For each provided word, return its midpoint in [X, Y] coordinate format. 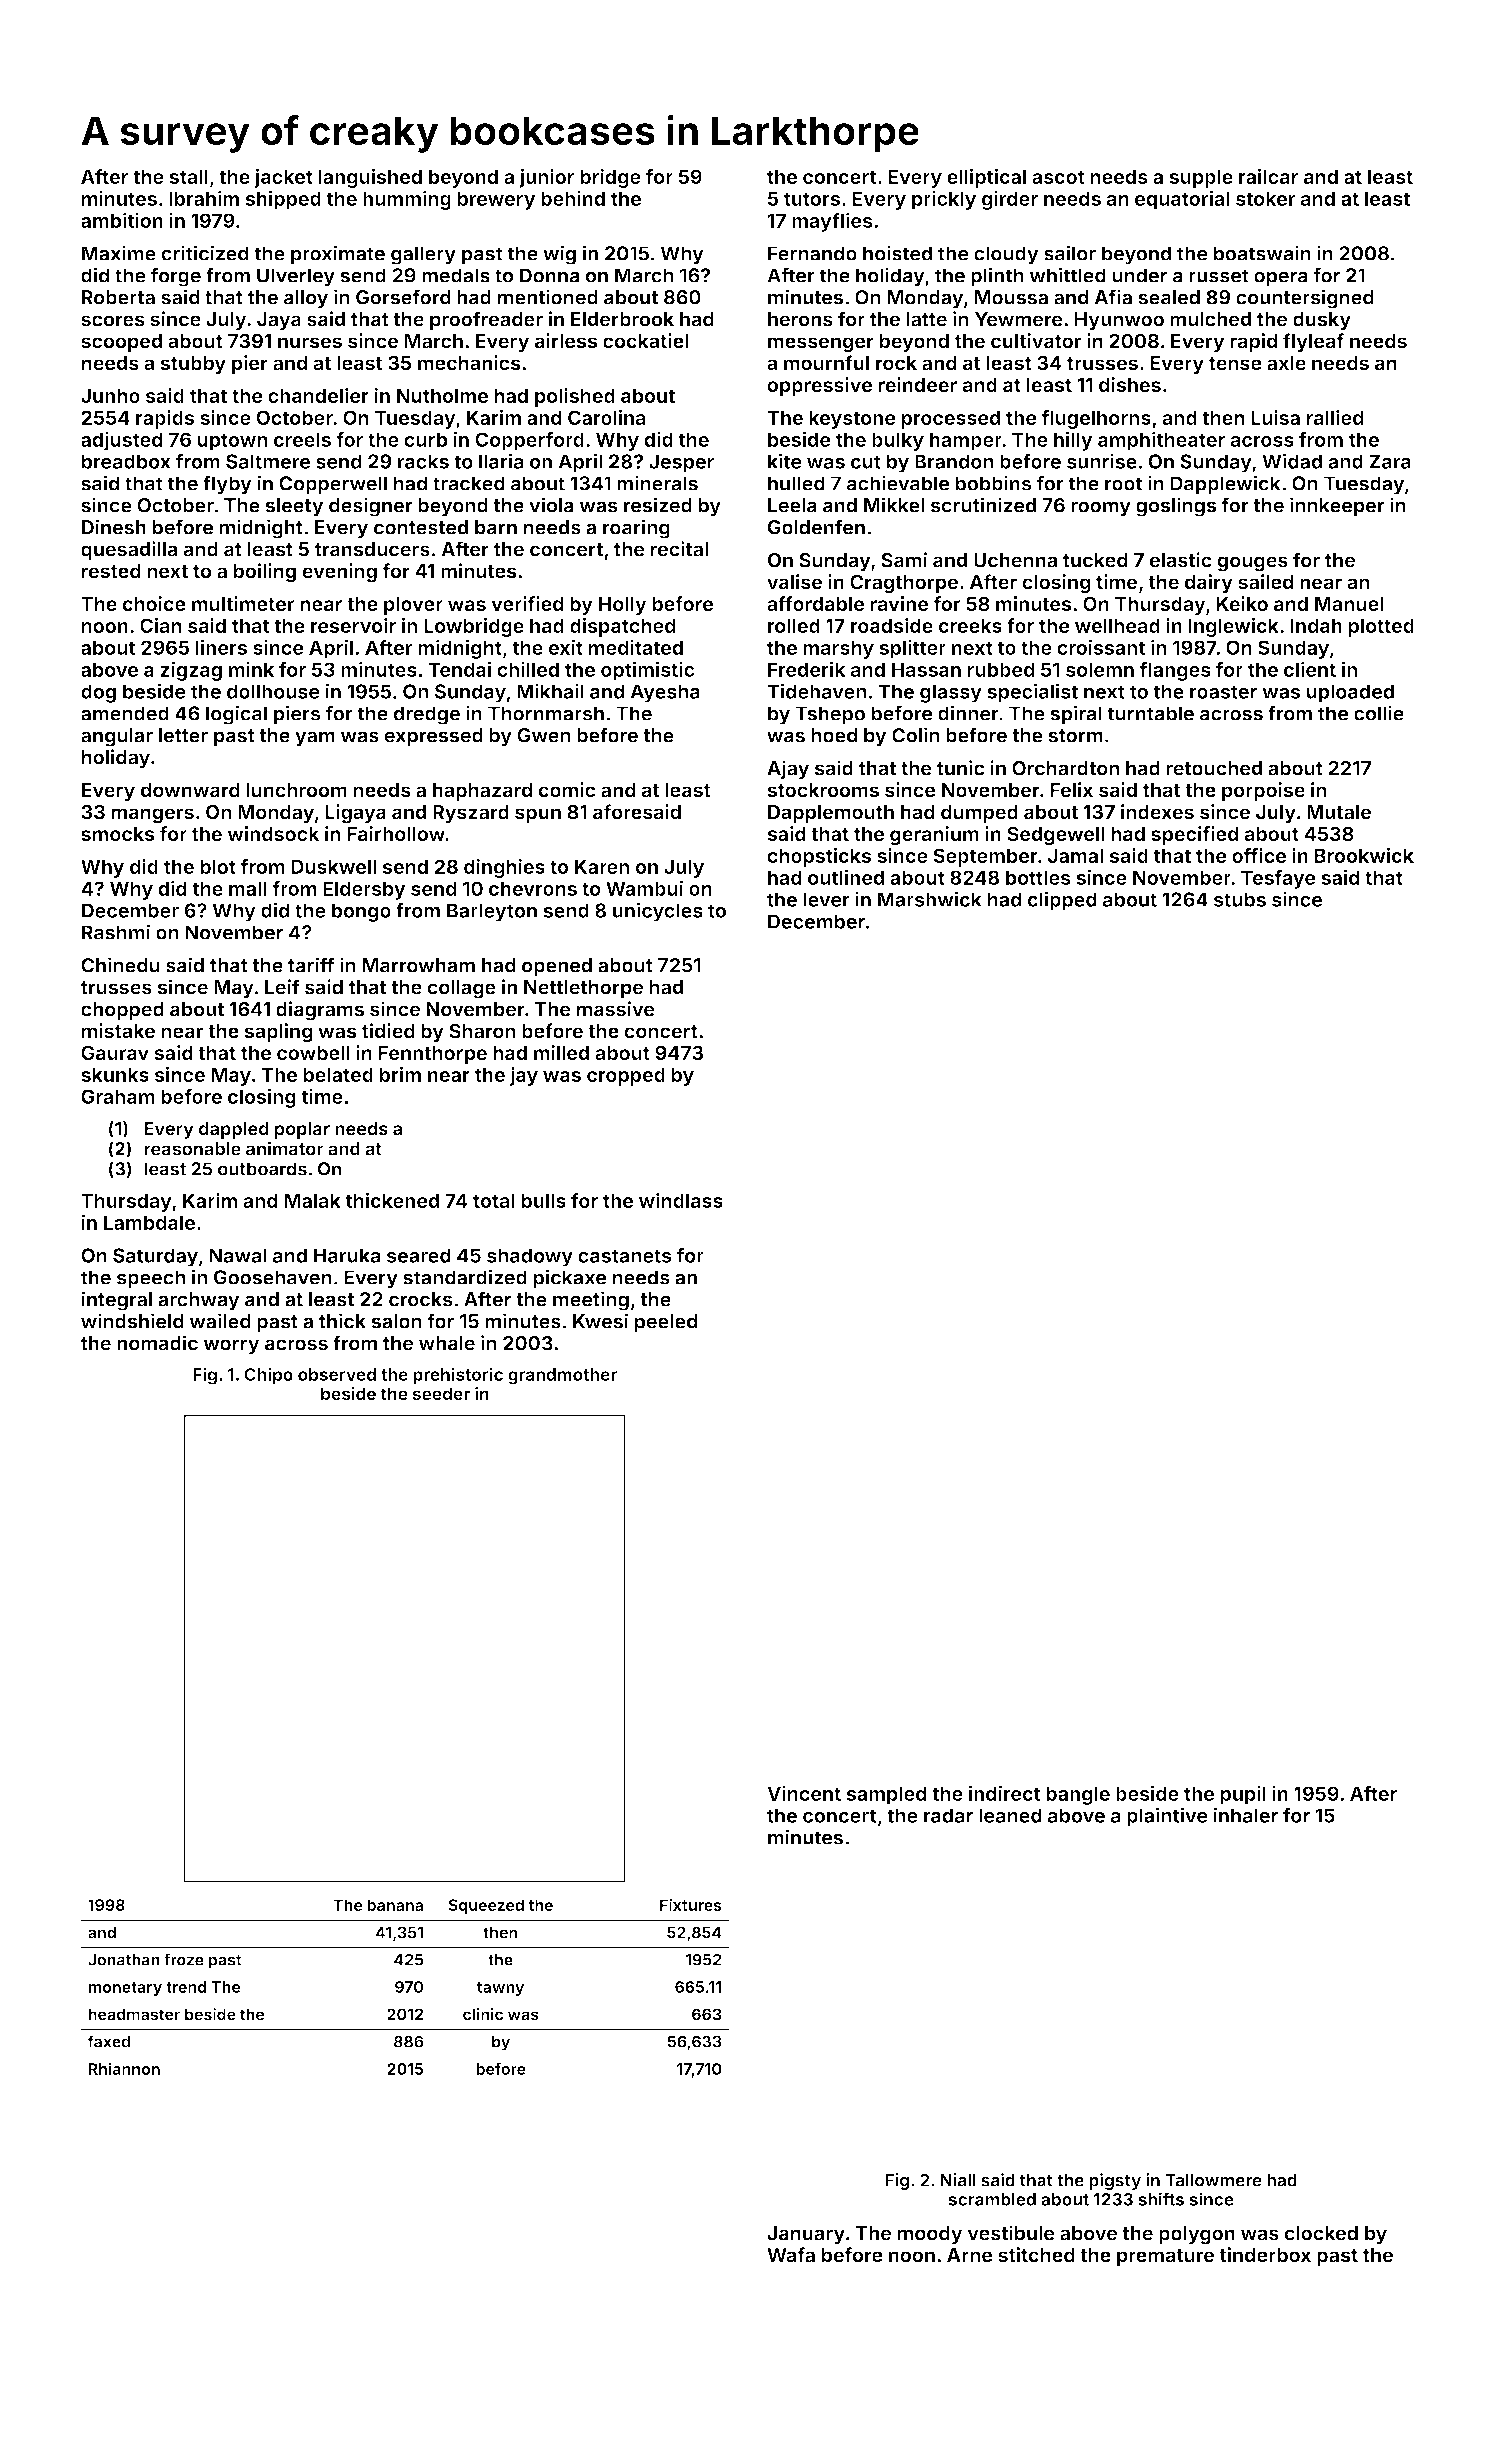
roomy [1101, 509]
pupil [1243, 1795]
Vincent [804, 1793]
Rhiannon [124, 2068]
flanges [1175, 671]
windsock [273, 833]
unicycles [658, 912]
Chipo [268, 1376]
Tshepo [830, 715]
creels [302, 439]
